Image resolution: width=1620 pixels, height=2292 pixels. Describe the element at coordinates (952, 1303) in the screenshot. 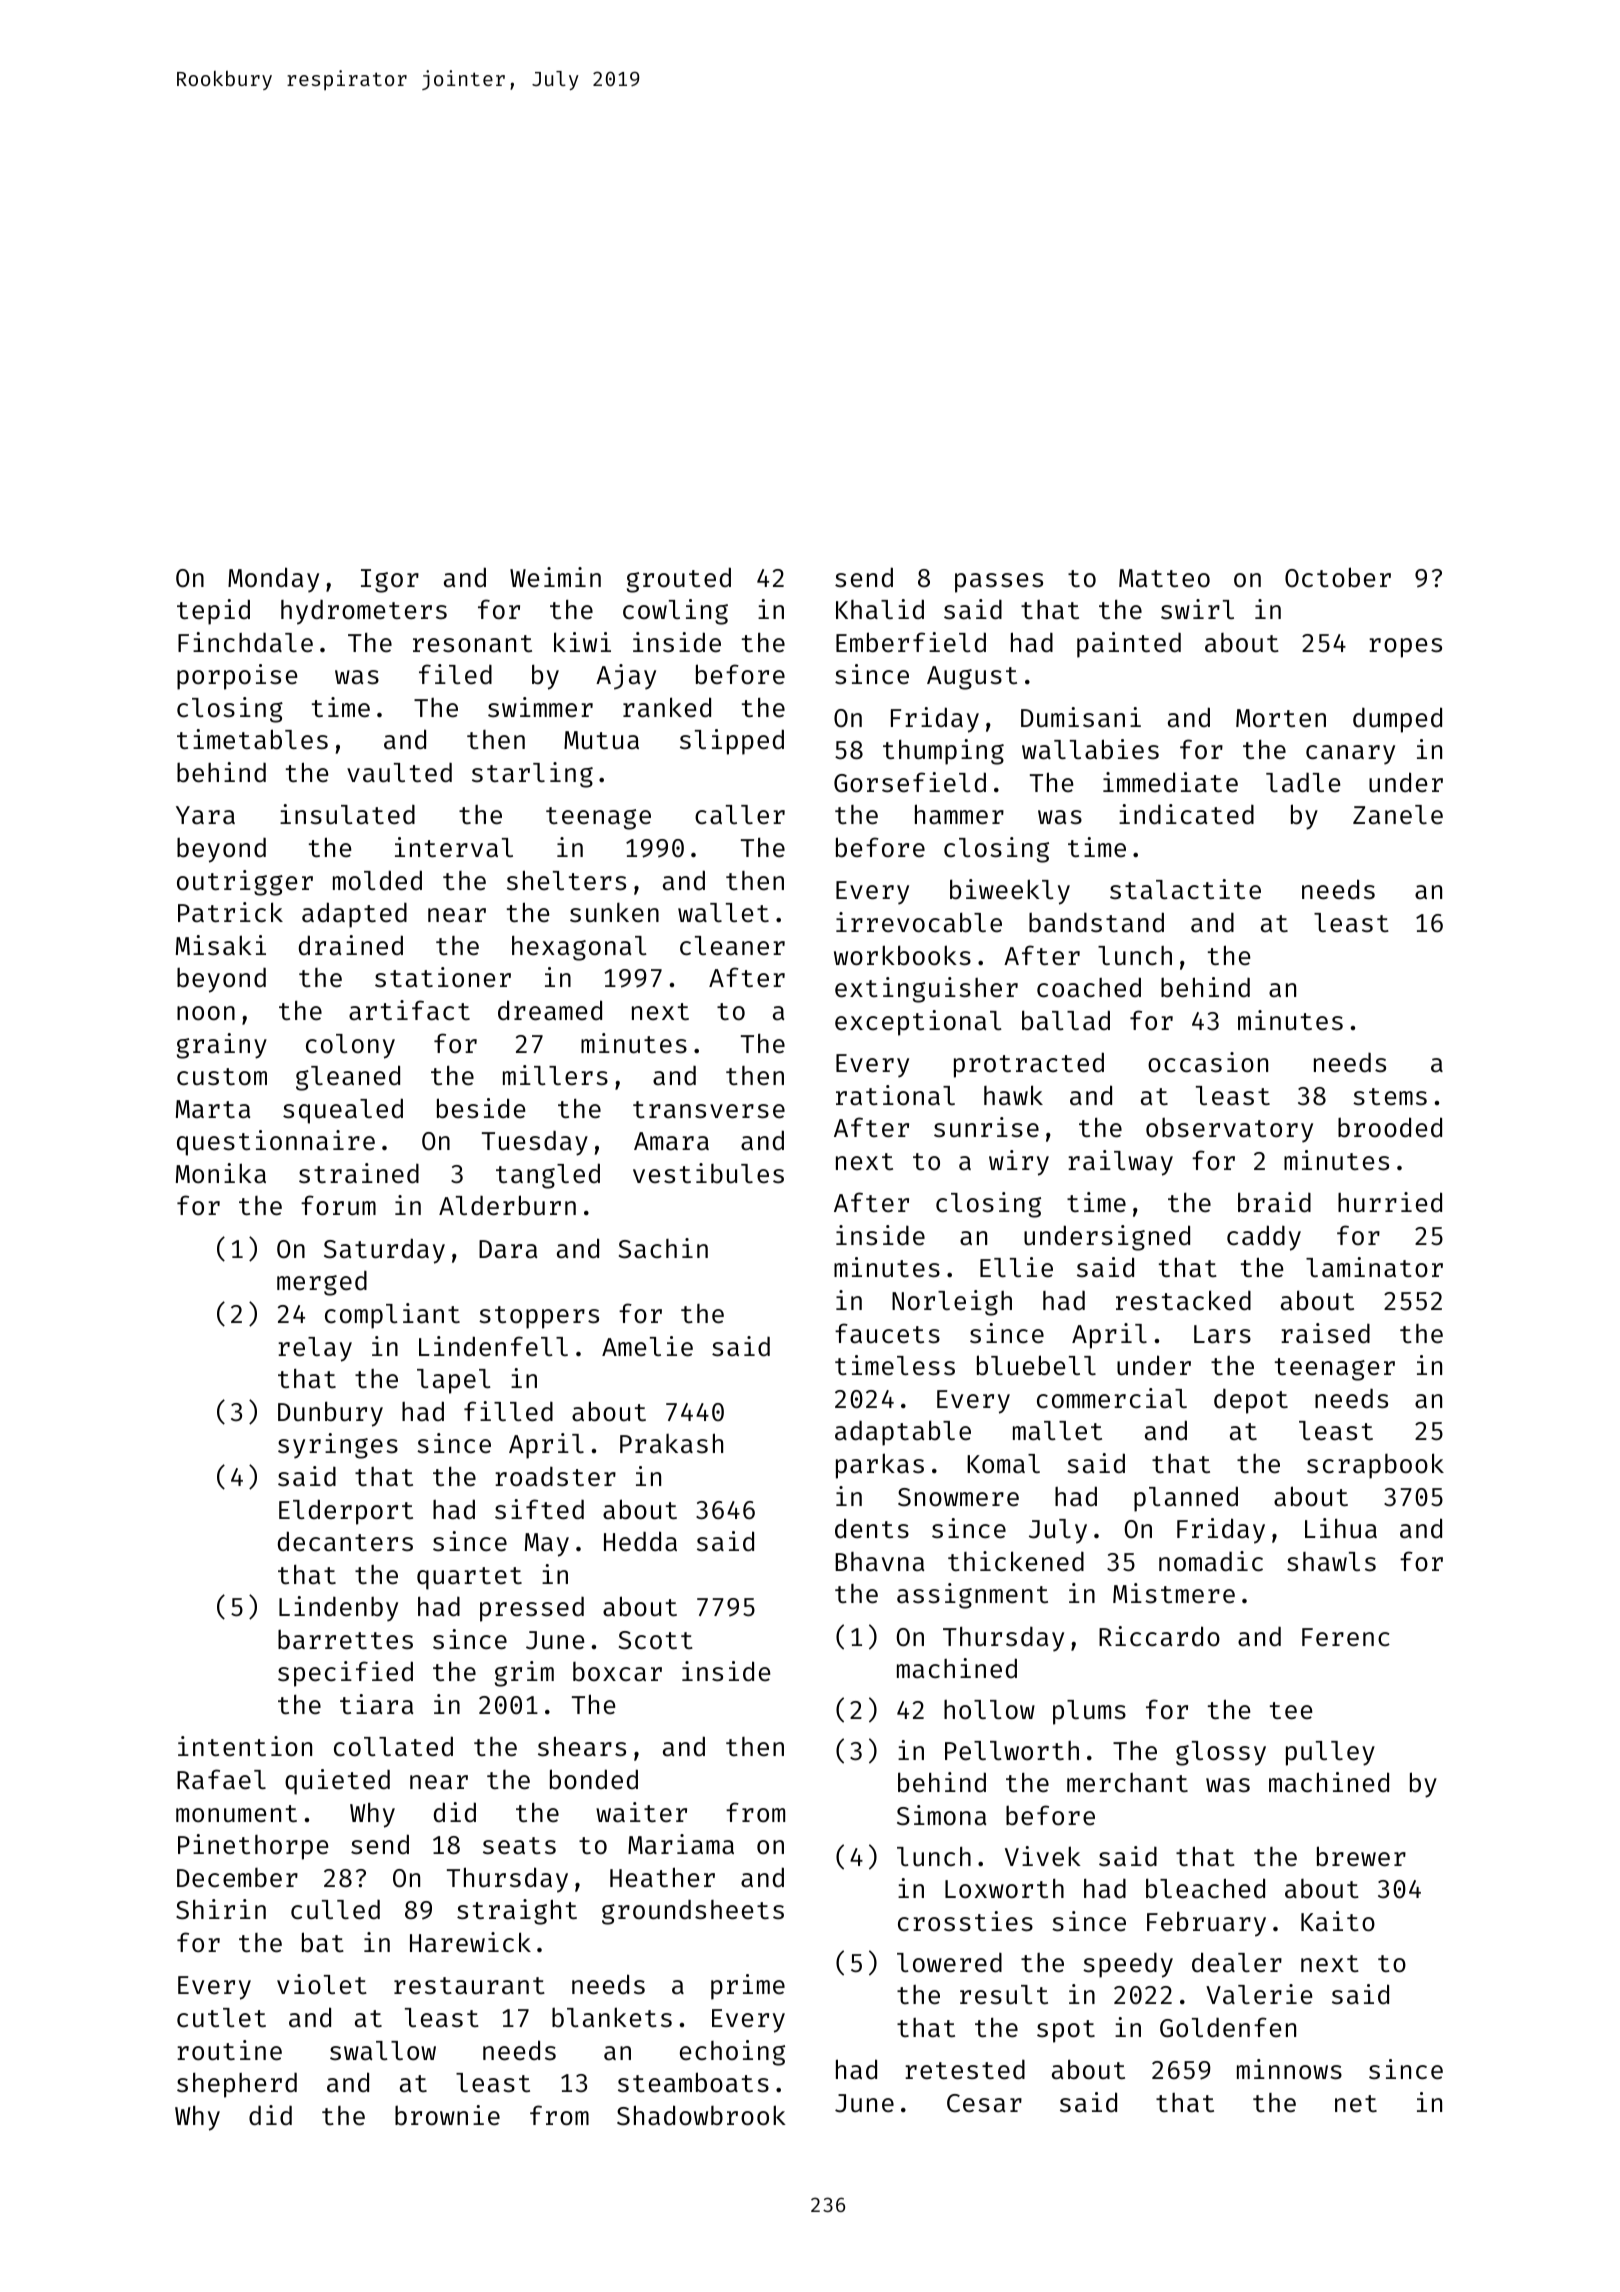

I see `Norleigh` at that location.
